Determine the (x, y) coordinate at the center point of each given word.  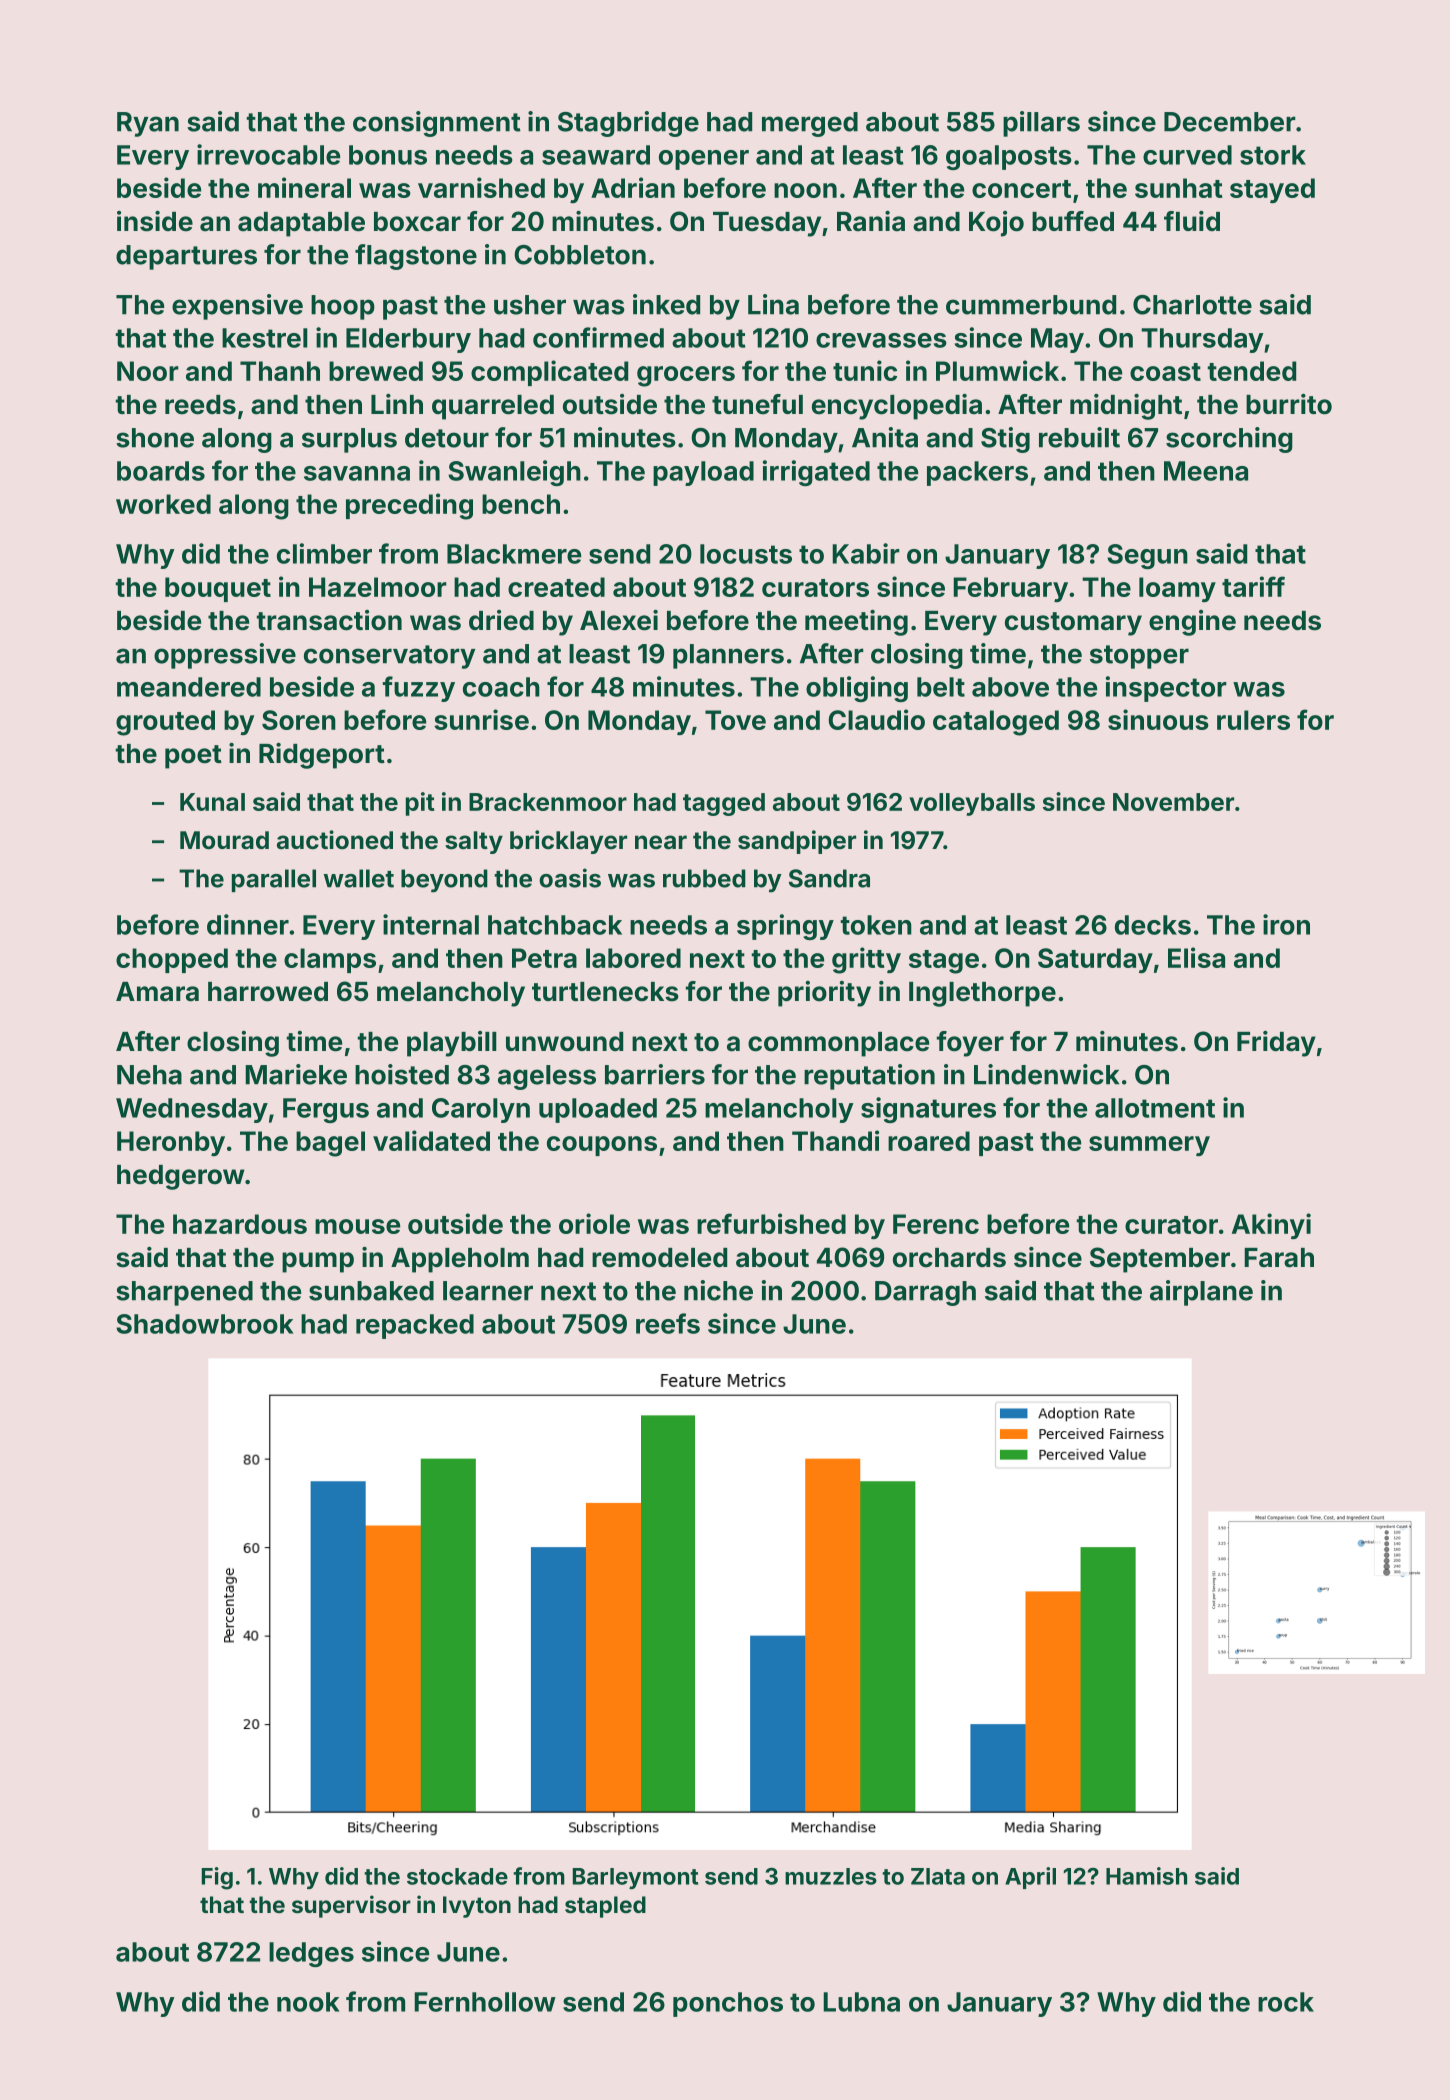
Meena (1206, 471)
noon (805, 190)
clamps (330, 960)
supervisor (351, 1906)
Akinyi (1271, 1226)
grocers (686, 376)
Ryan (148, 124)
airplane (1201, 1293)
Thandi (835, 1140)
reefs (668, 1323)
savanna (357, 473)
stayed (1272, 190)
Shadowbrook (205, 1324)
